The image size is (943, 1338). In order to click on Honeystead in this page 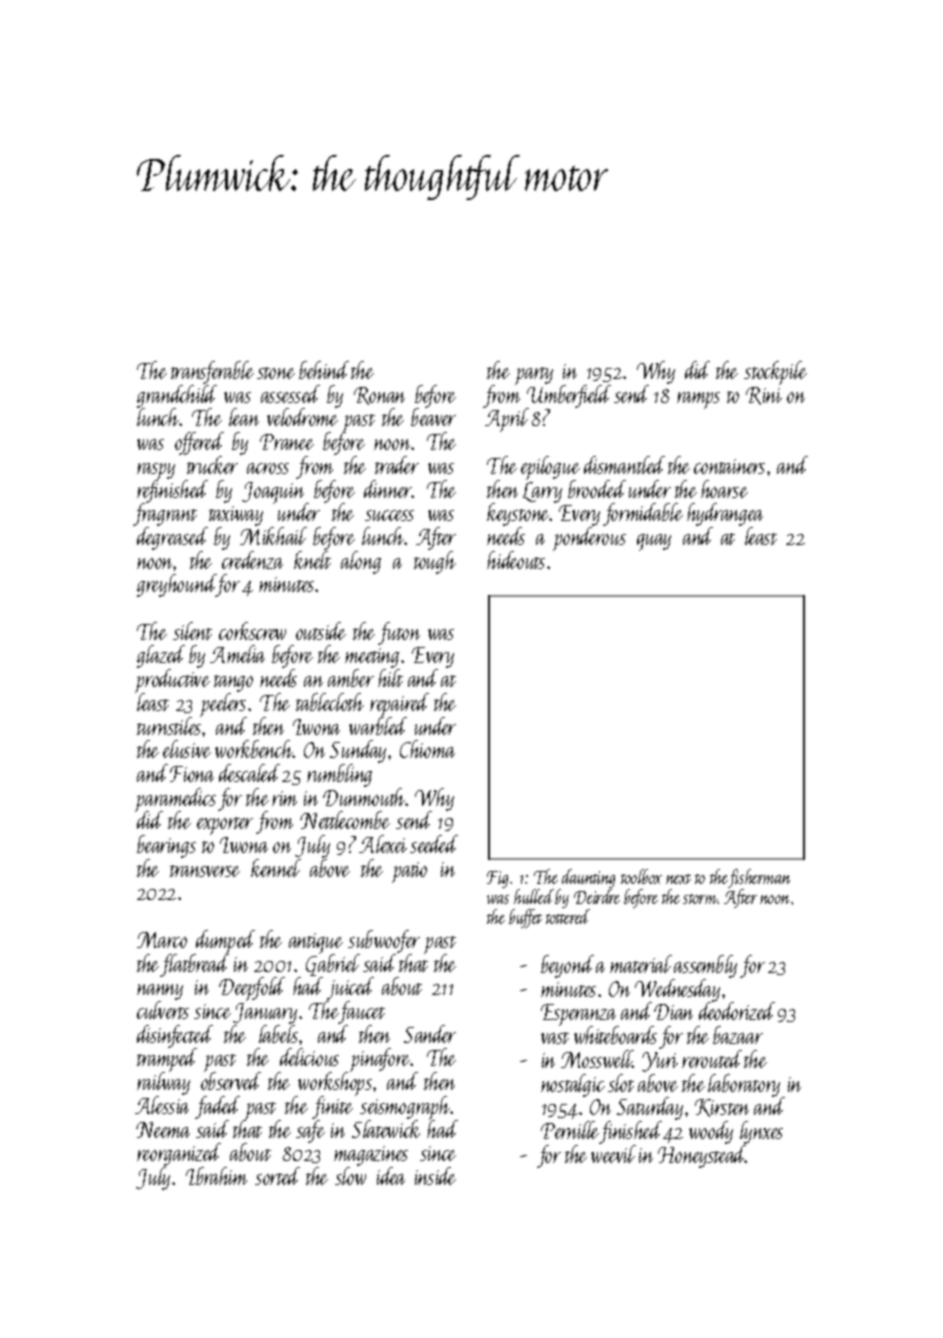, I will do `click(702, 1156)`.
